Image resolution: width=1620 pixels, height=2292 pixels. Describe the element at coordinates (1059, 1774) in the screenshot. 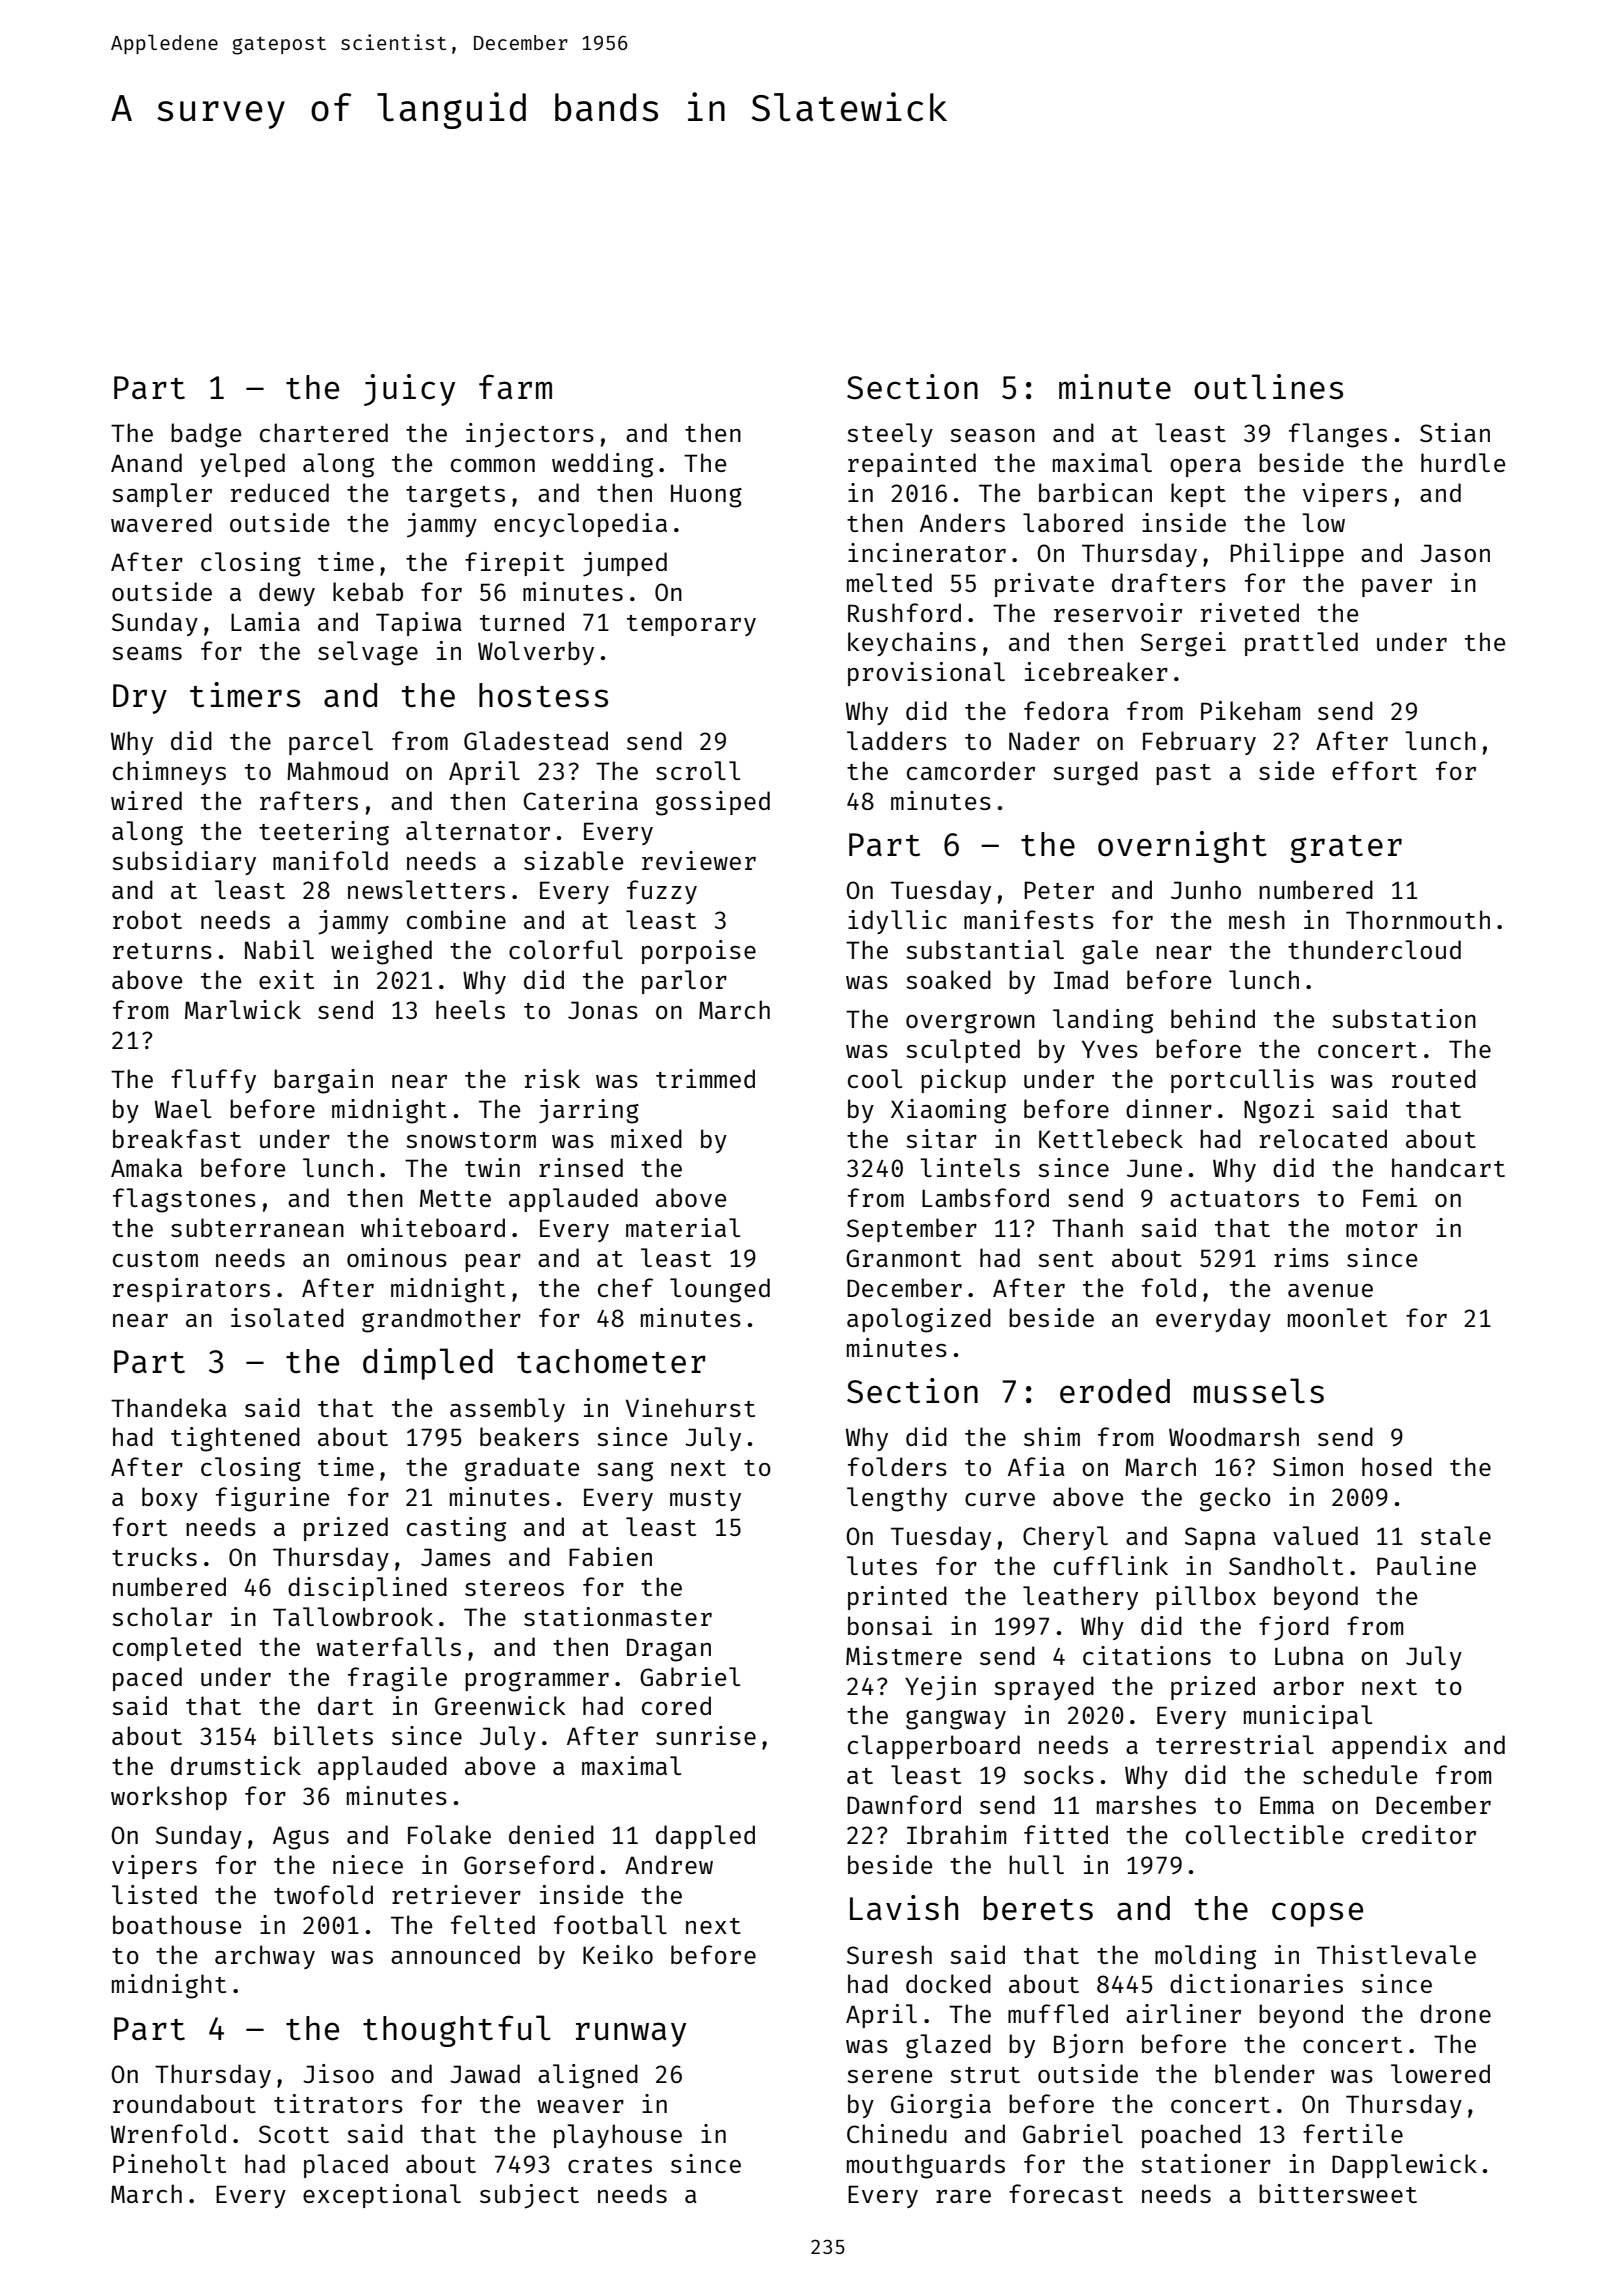

I see `socks` at that location.
